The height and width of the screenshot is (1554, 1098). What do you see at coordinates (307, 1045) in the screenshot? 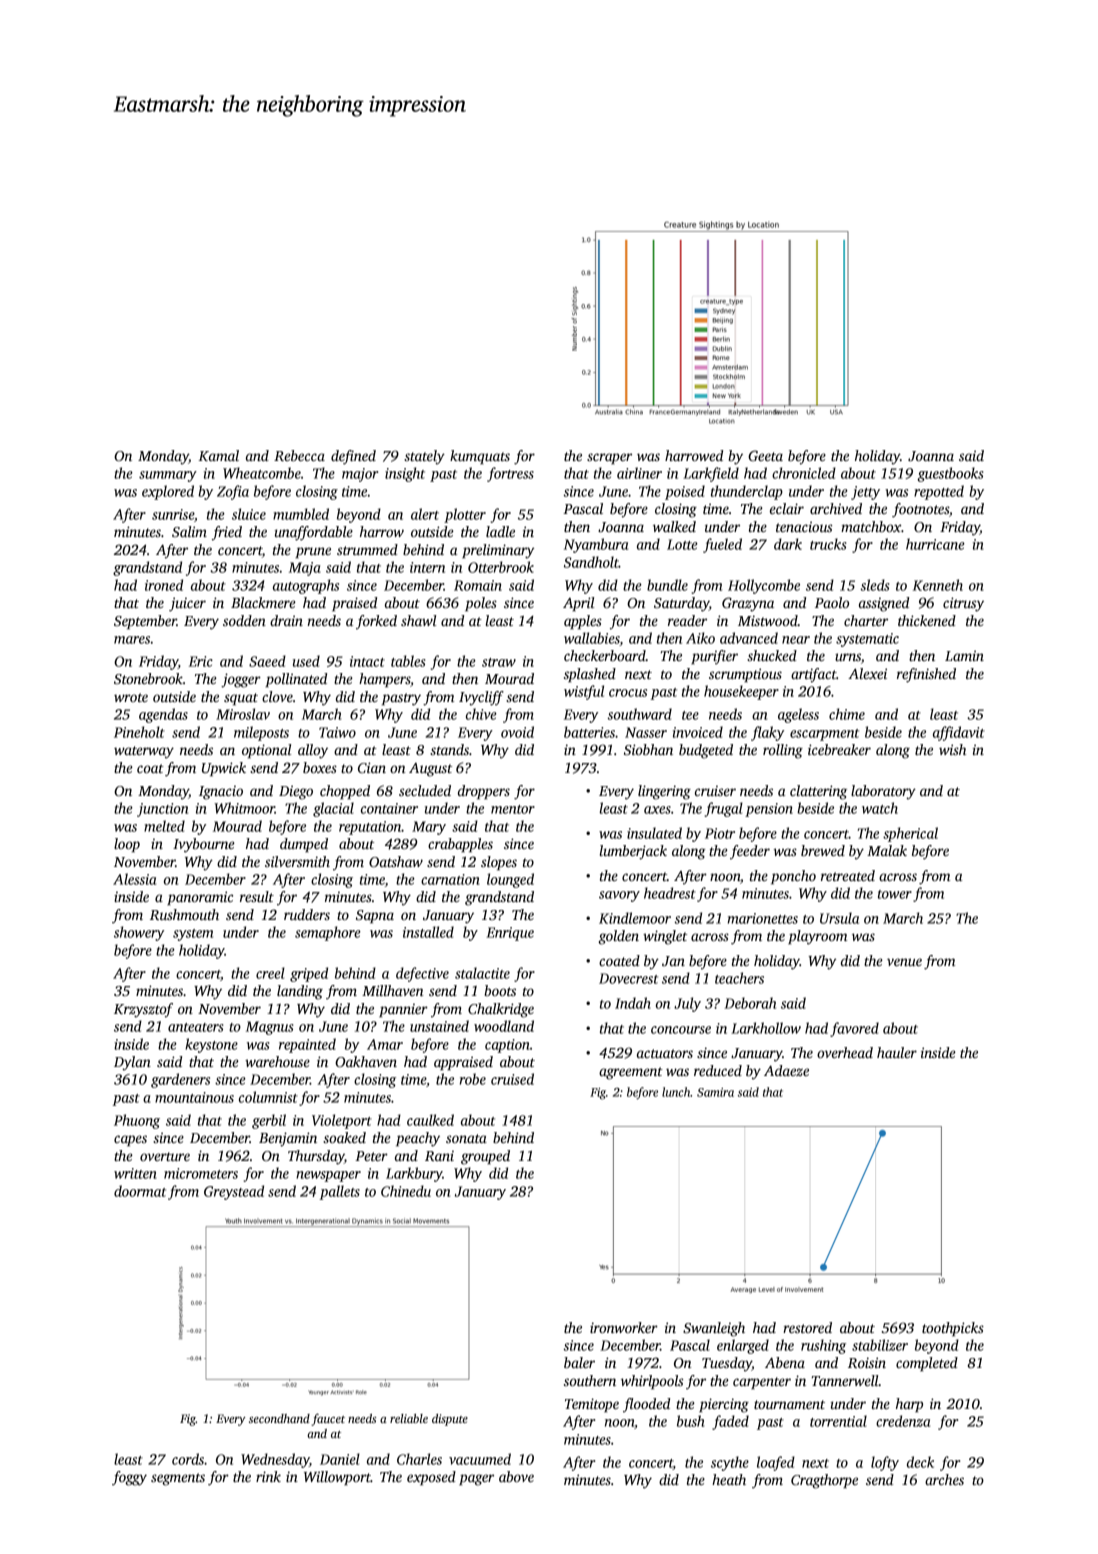
I see `repainted` at bounding box center [307, 1045].
